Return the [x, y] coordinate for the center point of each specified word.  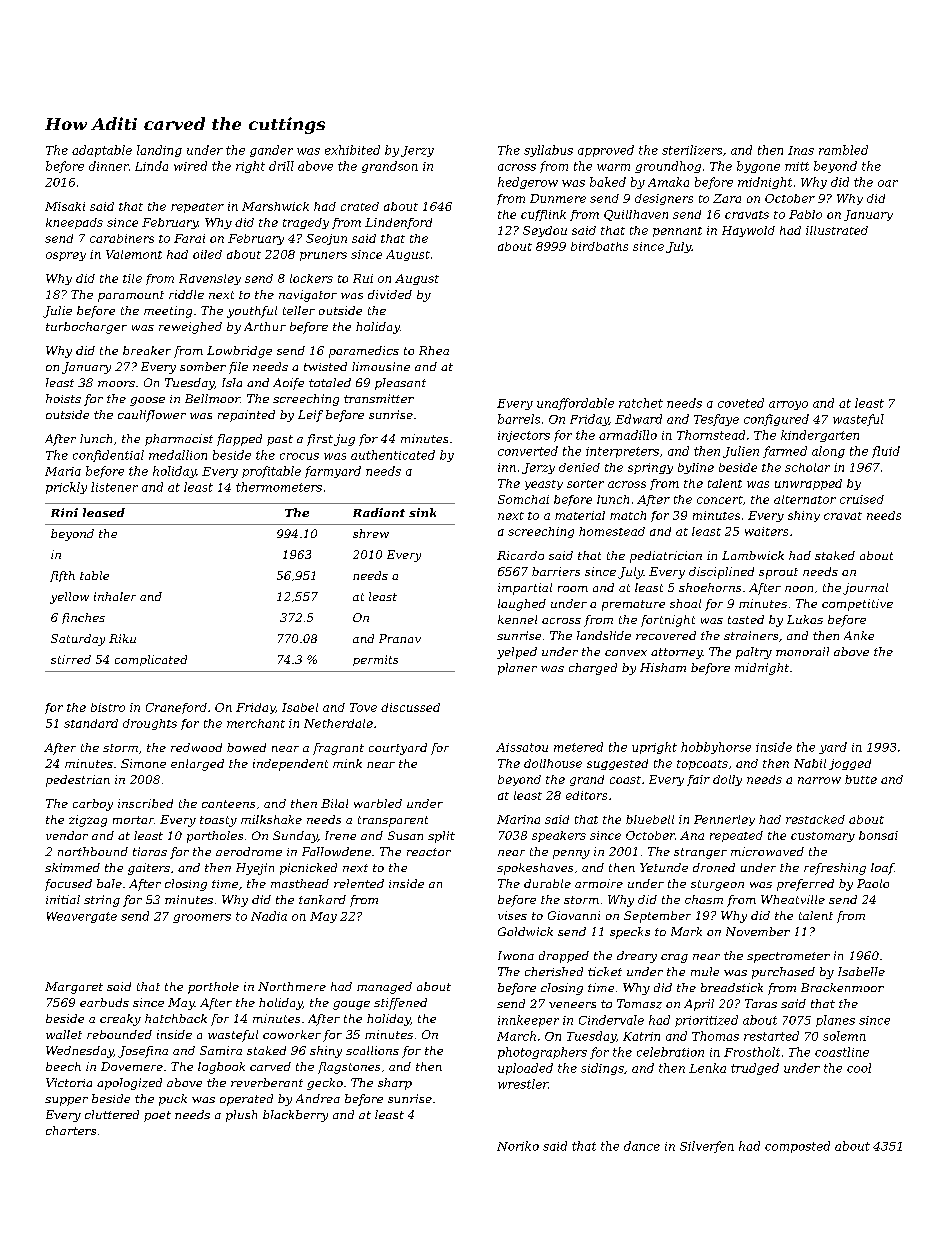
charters [71, 1130]
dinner [109, 166]
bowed [246, 747]
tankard [322, 899]
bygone [758, 167]
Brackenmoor [842, 987]
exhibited [352, 150]
